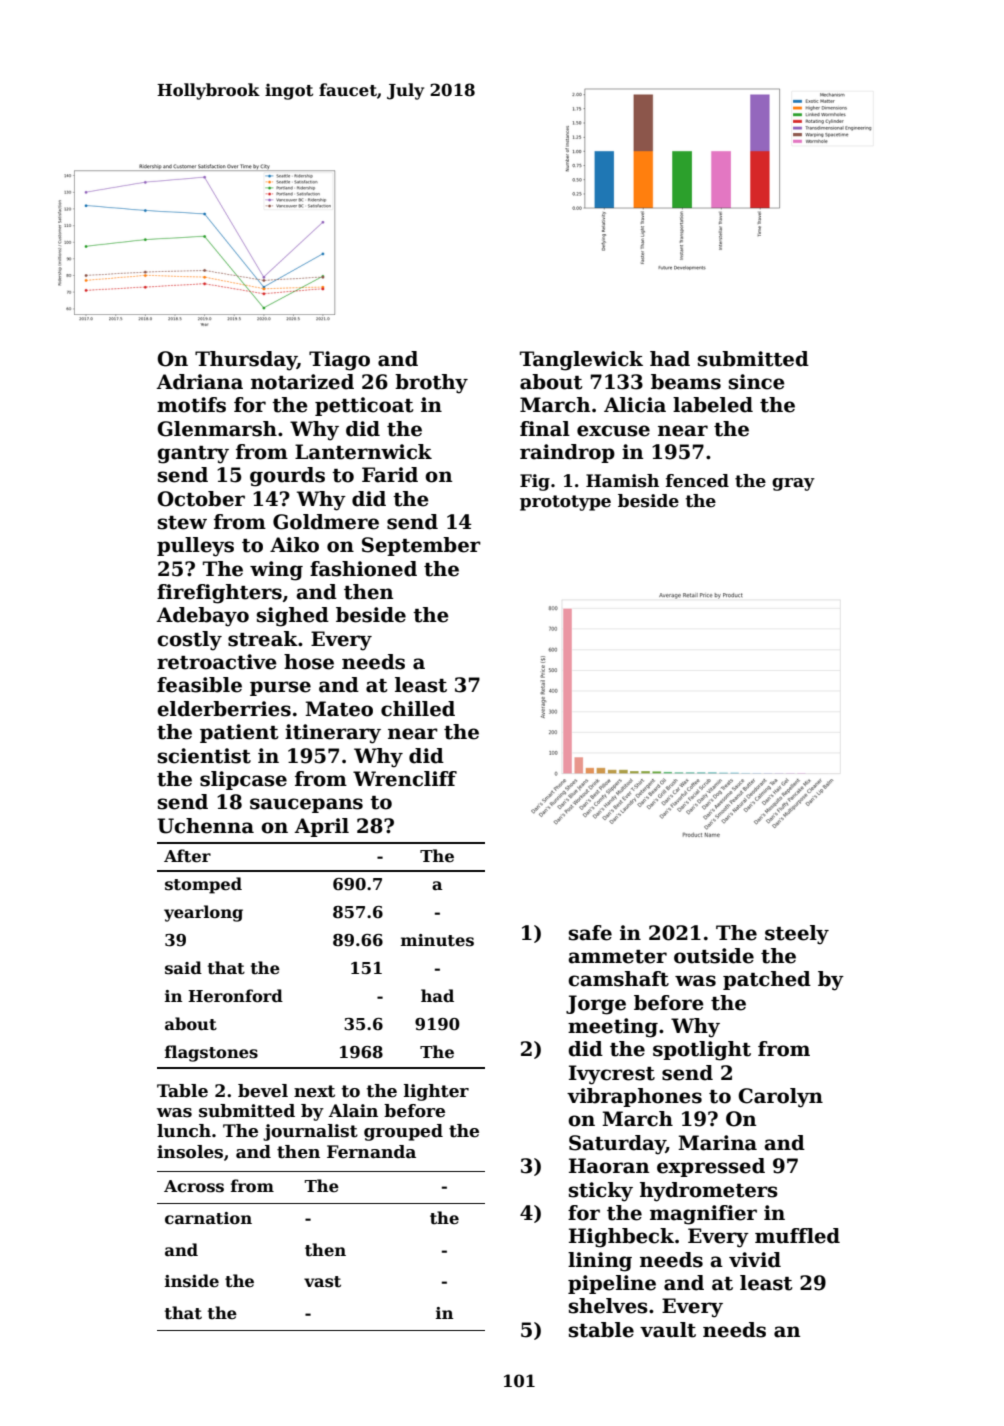 The width and height of the screenshot is (1004, 1426). I want to click on patched, so click(767, 980).
